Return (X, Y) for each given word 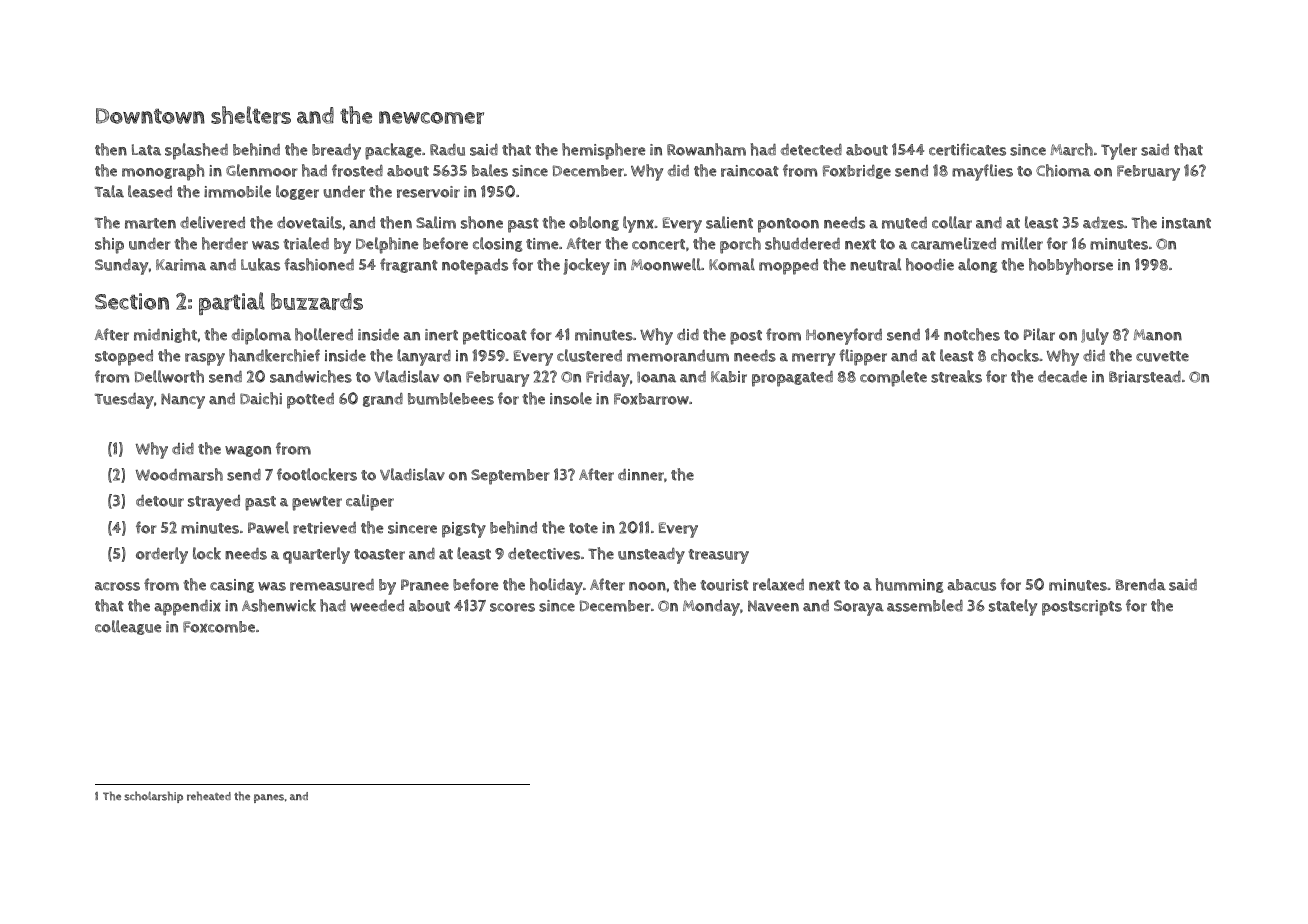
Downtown (150, 116)
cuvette (1162, 356)
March (1071, 149)
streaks (956, 376)
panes (269, 798)
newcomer (431, 117)
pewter (317, 503)
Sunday (121, 267)
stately (1013, 607)
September (510, 477)
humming (909, 585)
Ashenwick (279, 605)
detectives (544, 554)
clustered (589, 355)
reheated (209, 796)
